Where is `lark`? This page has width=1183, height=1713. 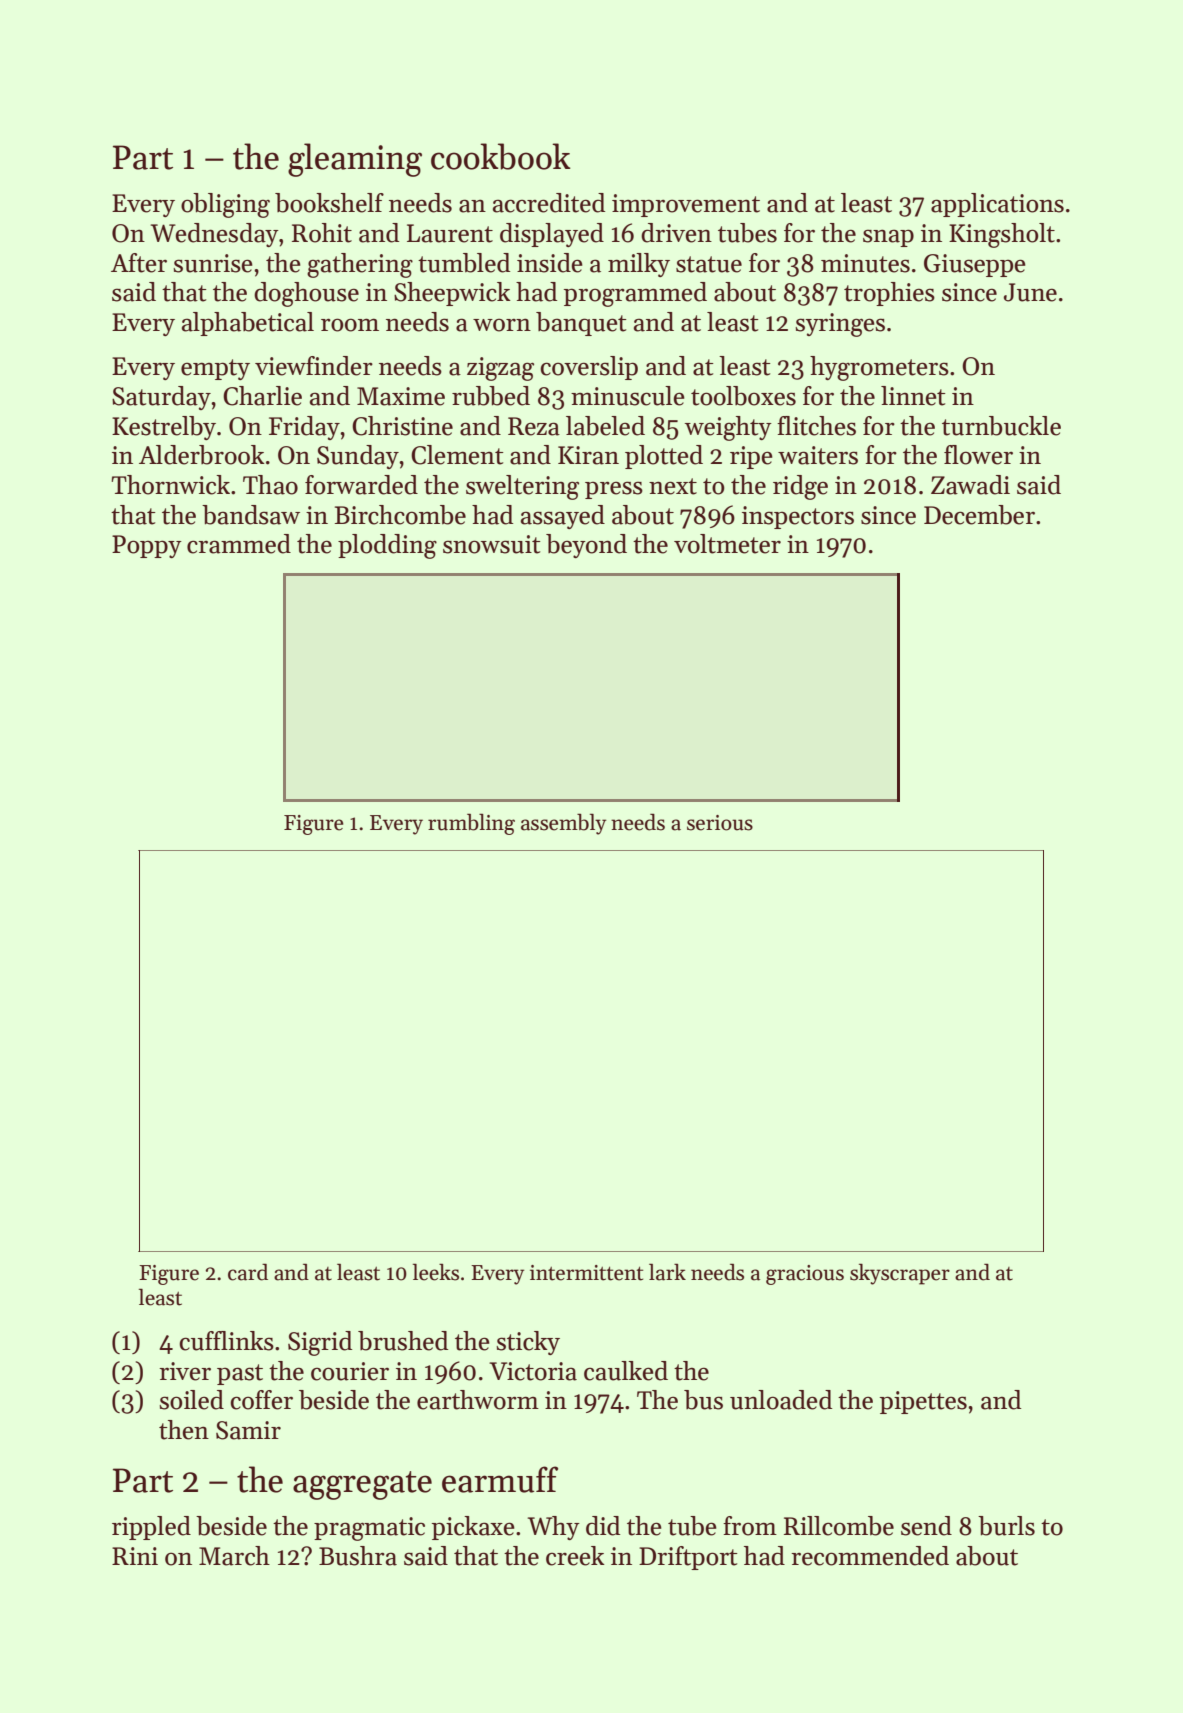
lark is located at coordinates (667, 1272).
